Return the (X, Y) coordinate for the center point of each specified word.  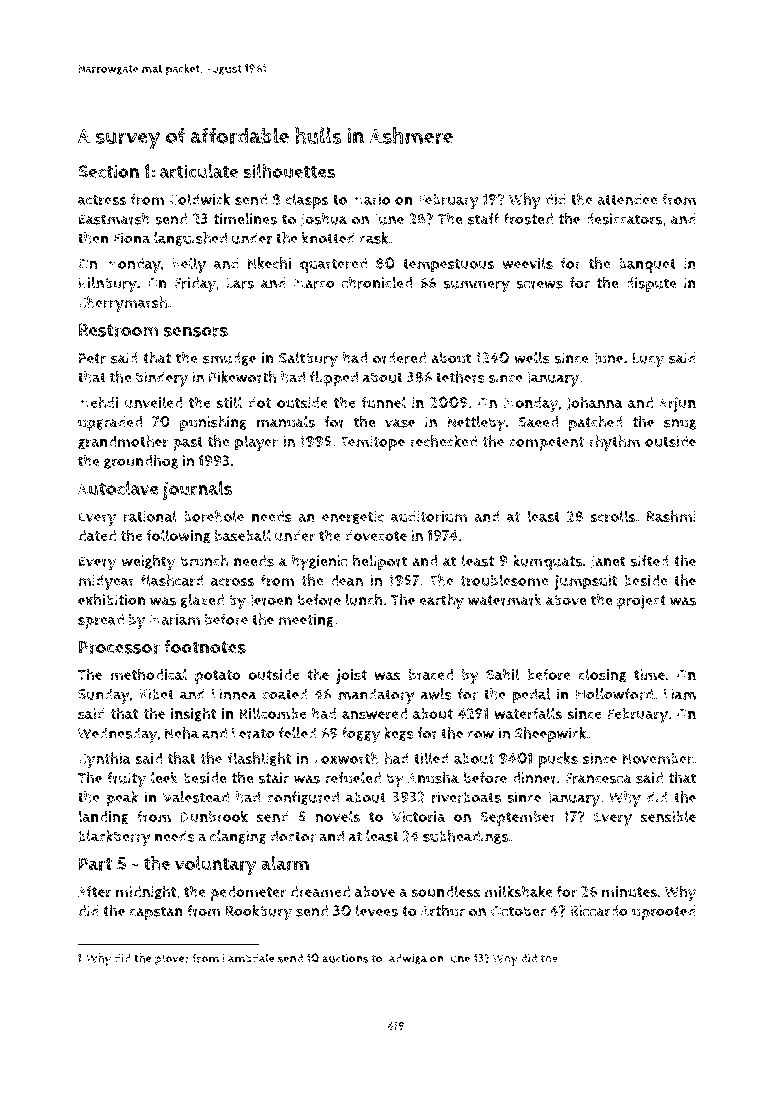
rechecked (443, 441)
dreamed (320, 892)
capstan (156, 913)
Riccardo (599, 911)
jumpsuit (586, 582)
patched (596, 423)
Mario (371, 199)
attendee (627, 199)
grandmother (123, 442)
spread (101, 621)
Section (108, 171)
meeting (306, 621)
